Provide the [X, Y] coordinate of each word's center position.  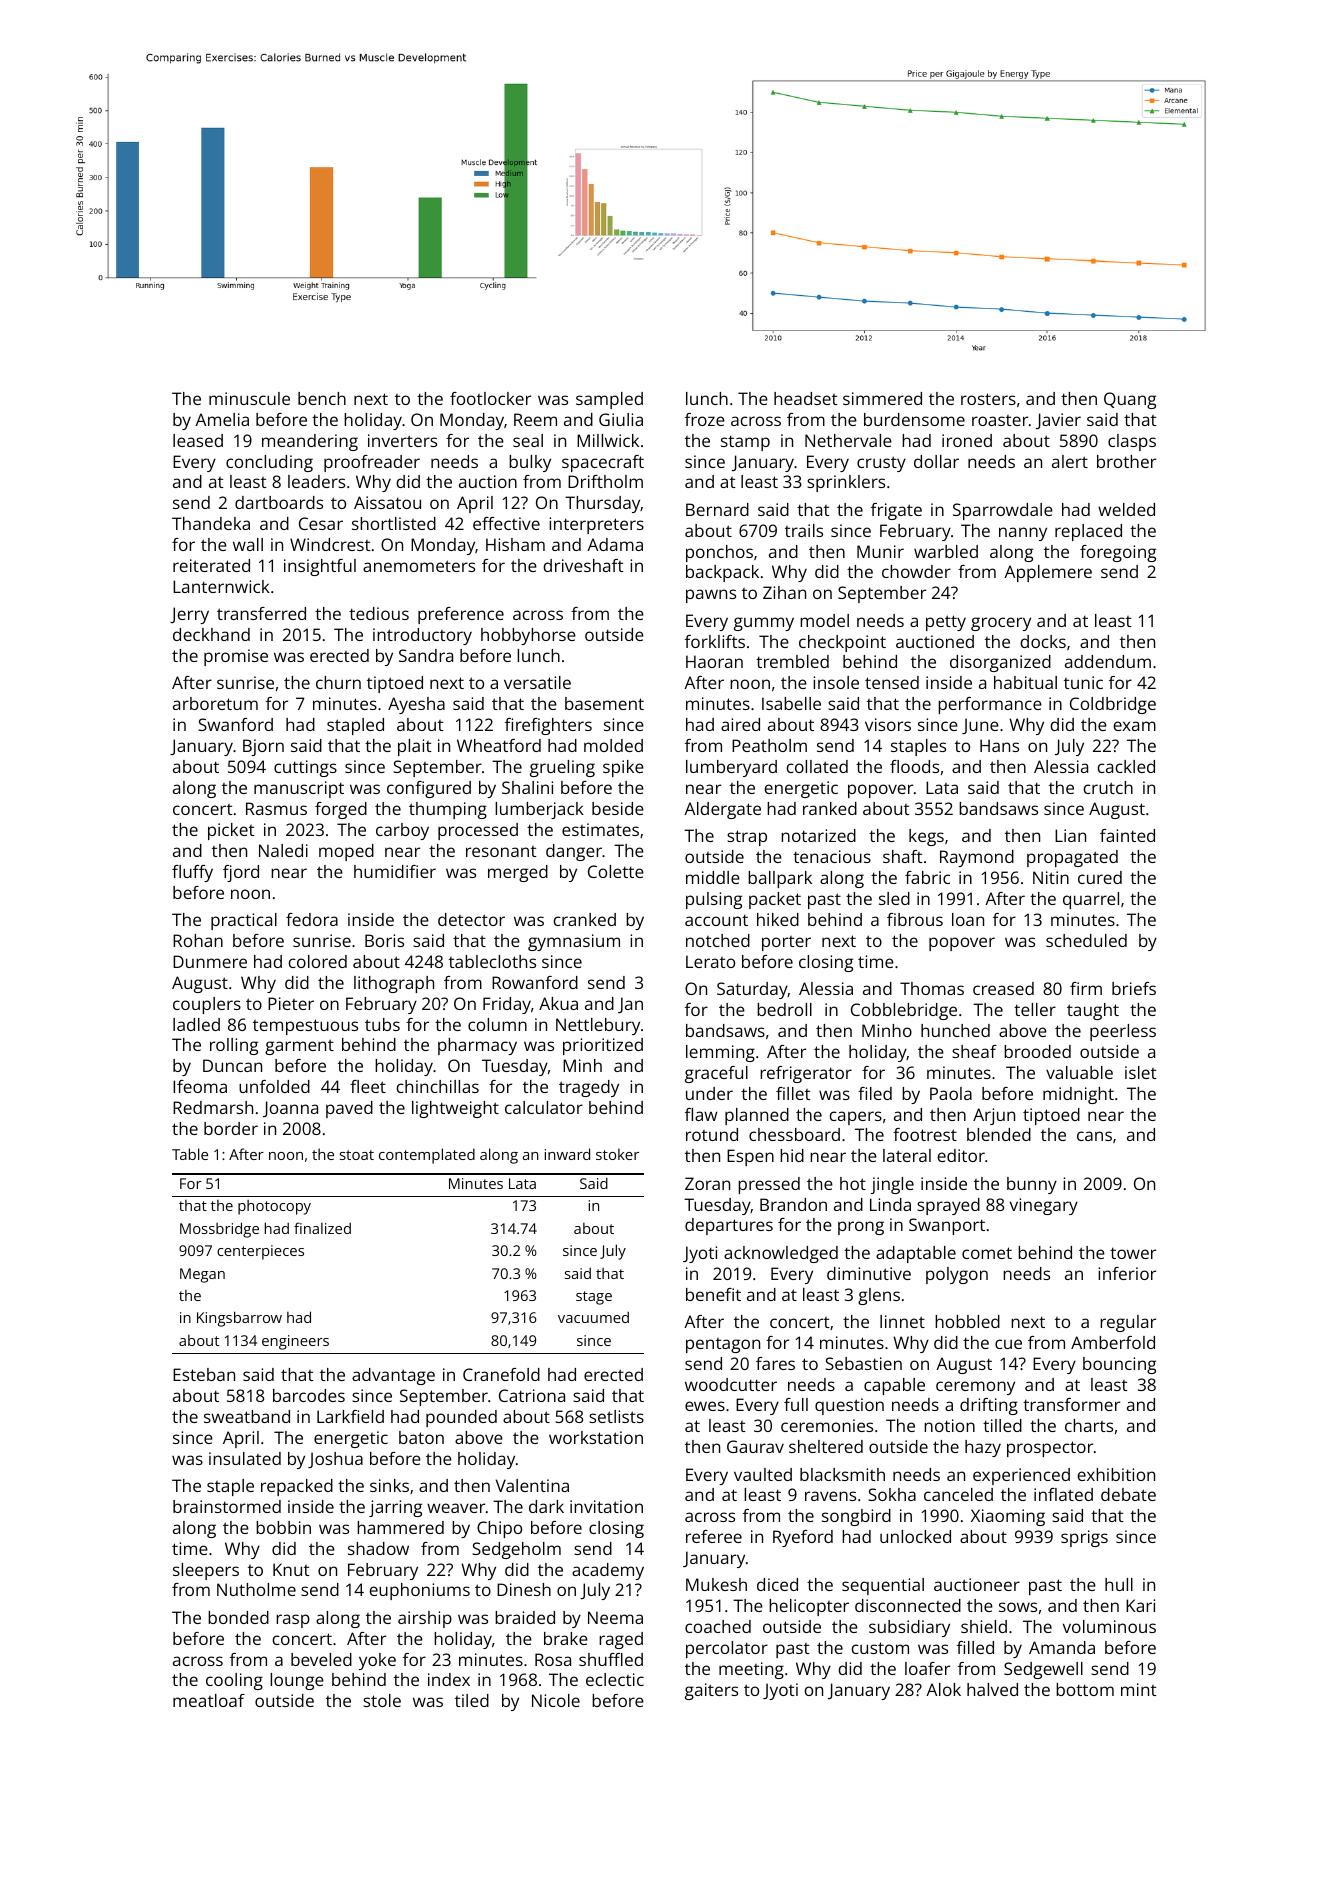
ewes [705, 1406]
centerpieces [260, 1252]
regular [1128, 1323]
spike [623, 768]
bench [322, 398]
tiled [472, 1700]
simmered [882, 398]
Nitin [1051, 877]
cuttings [305, 768]
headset [806, 398]
